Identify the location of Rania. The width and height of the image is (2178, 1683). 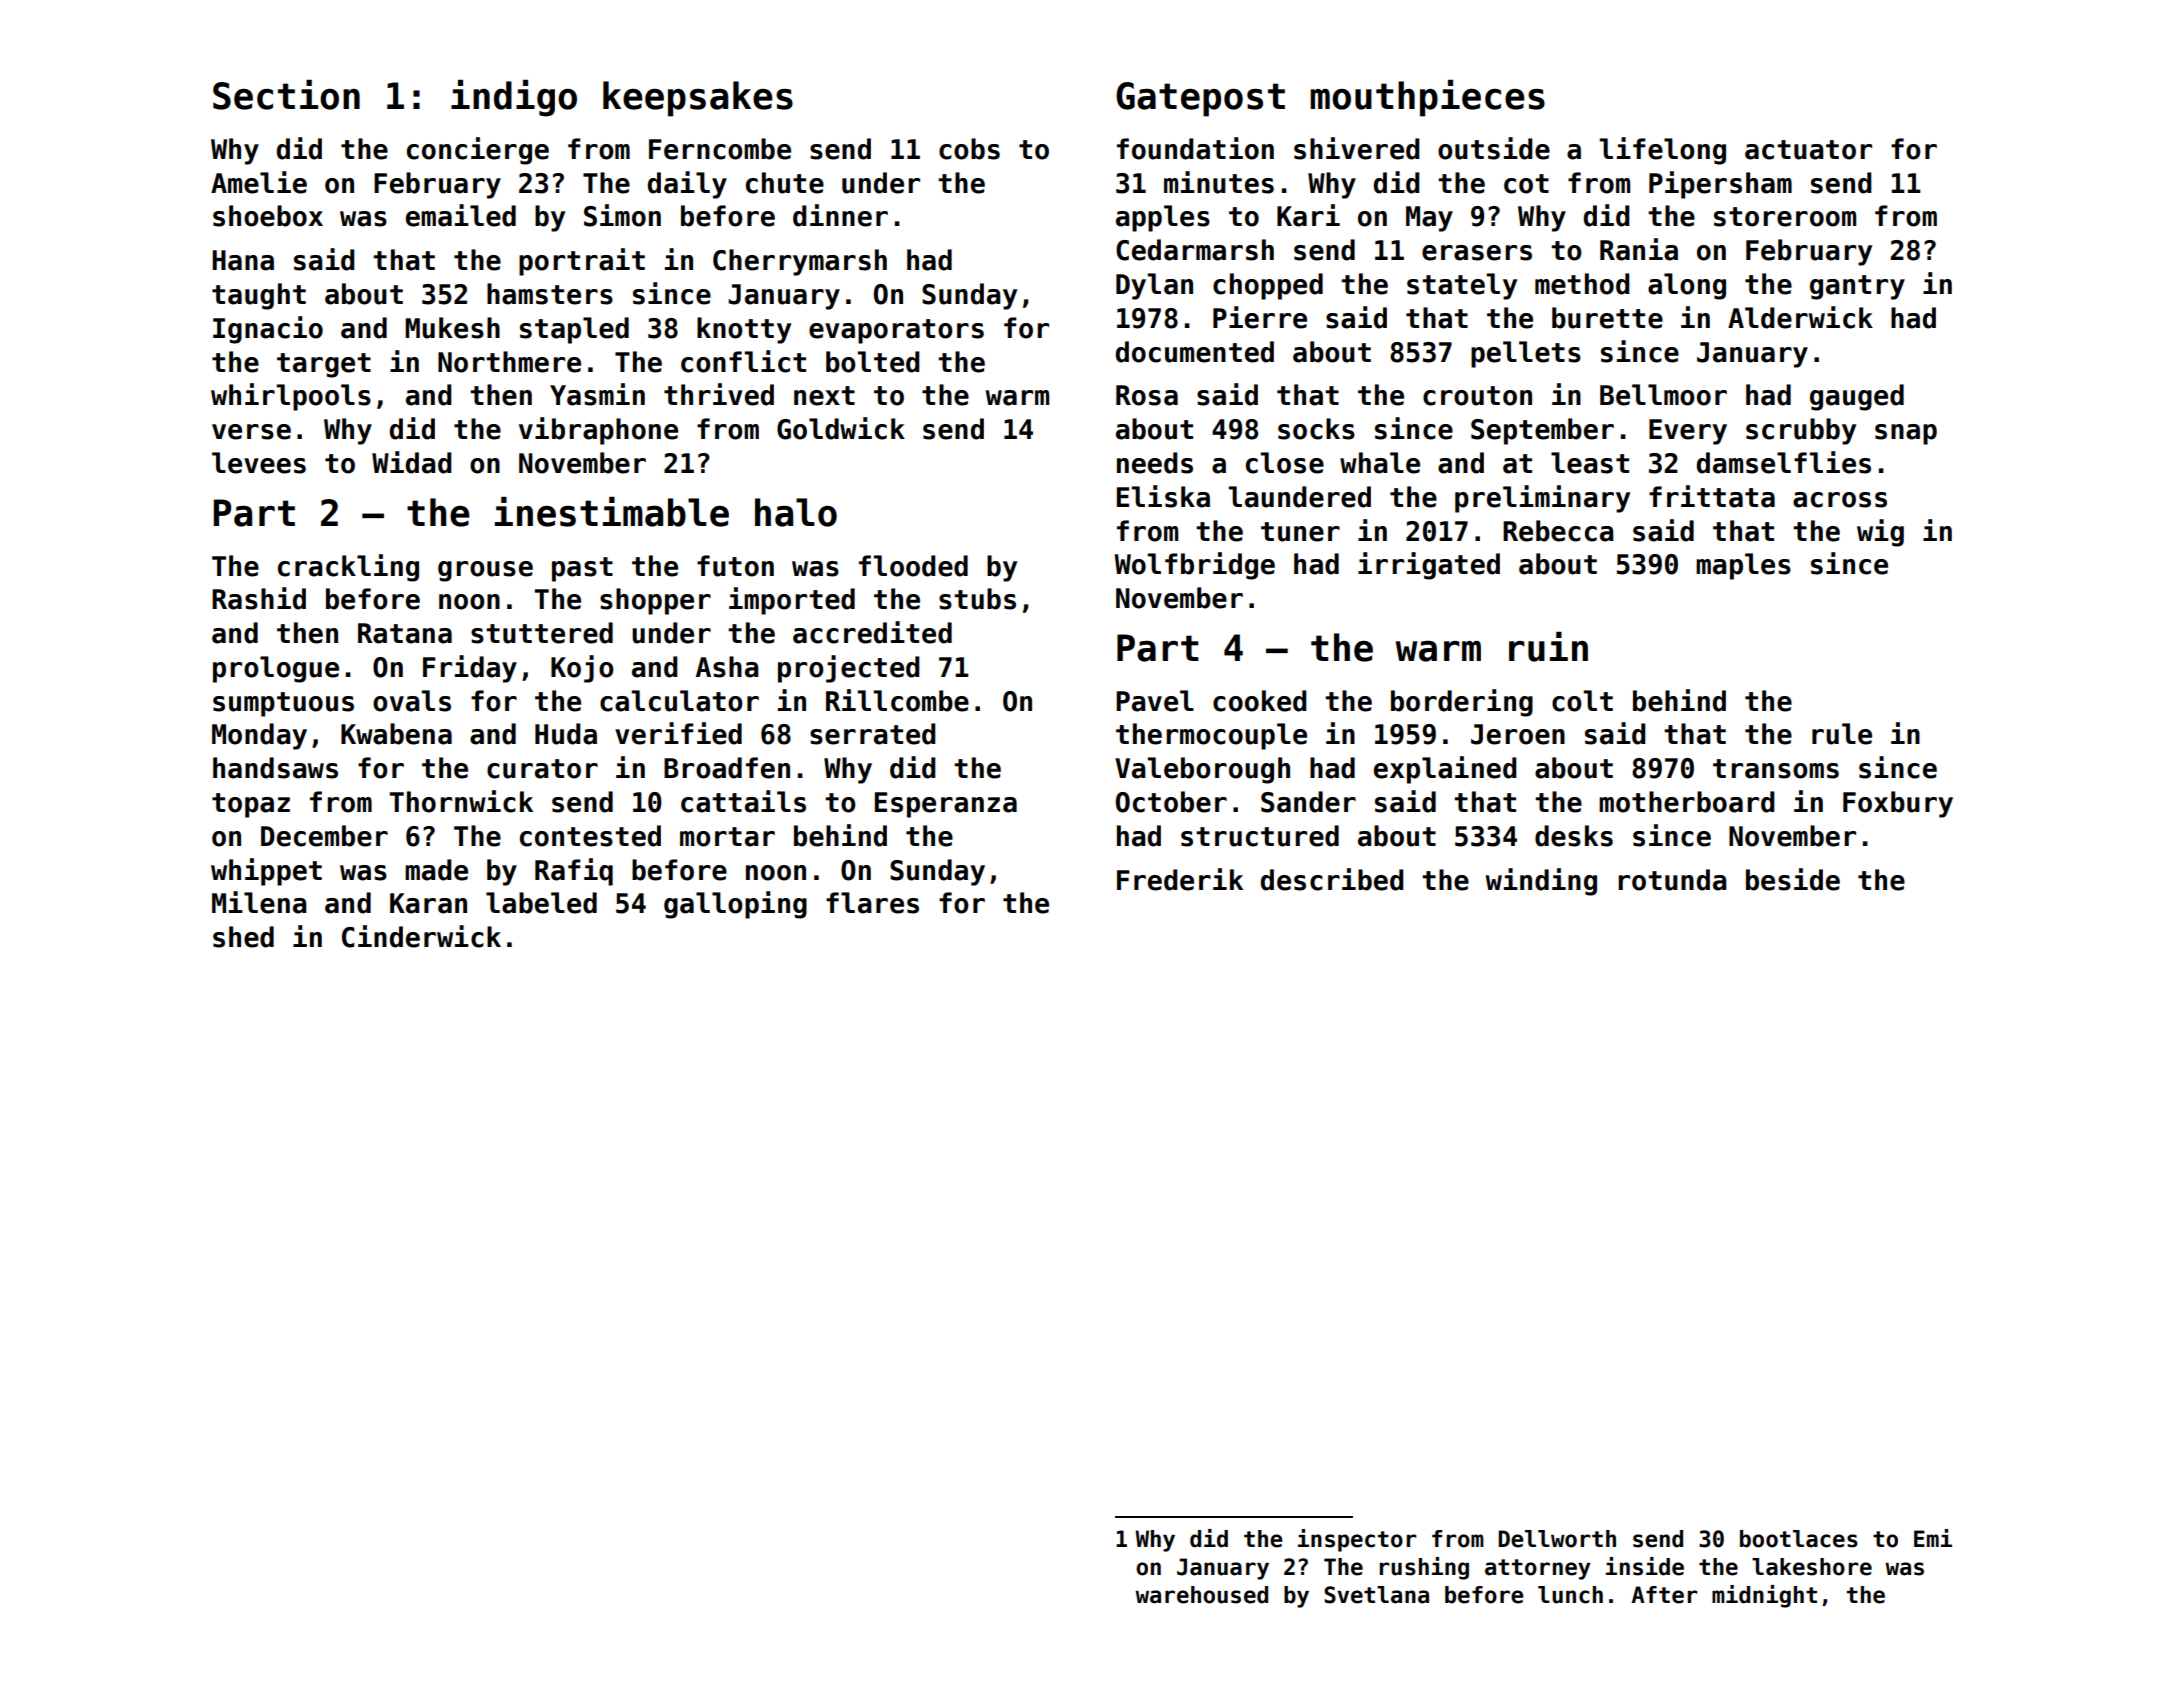
(1639, 249).
